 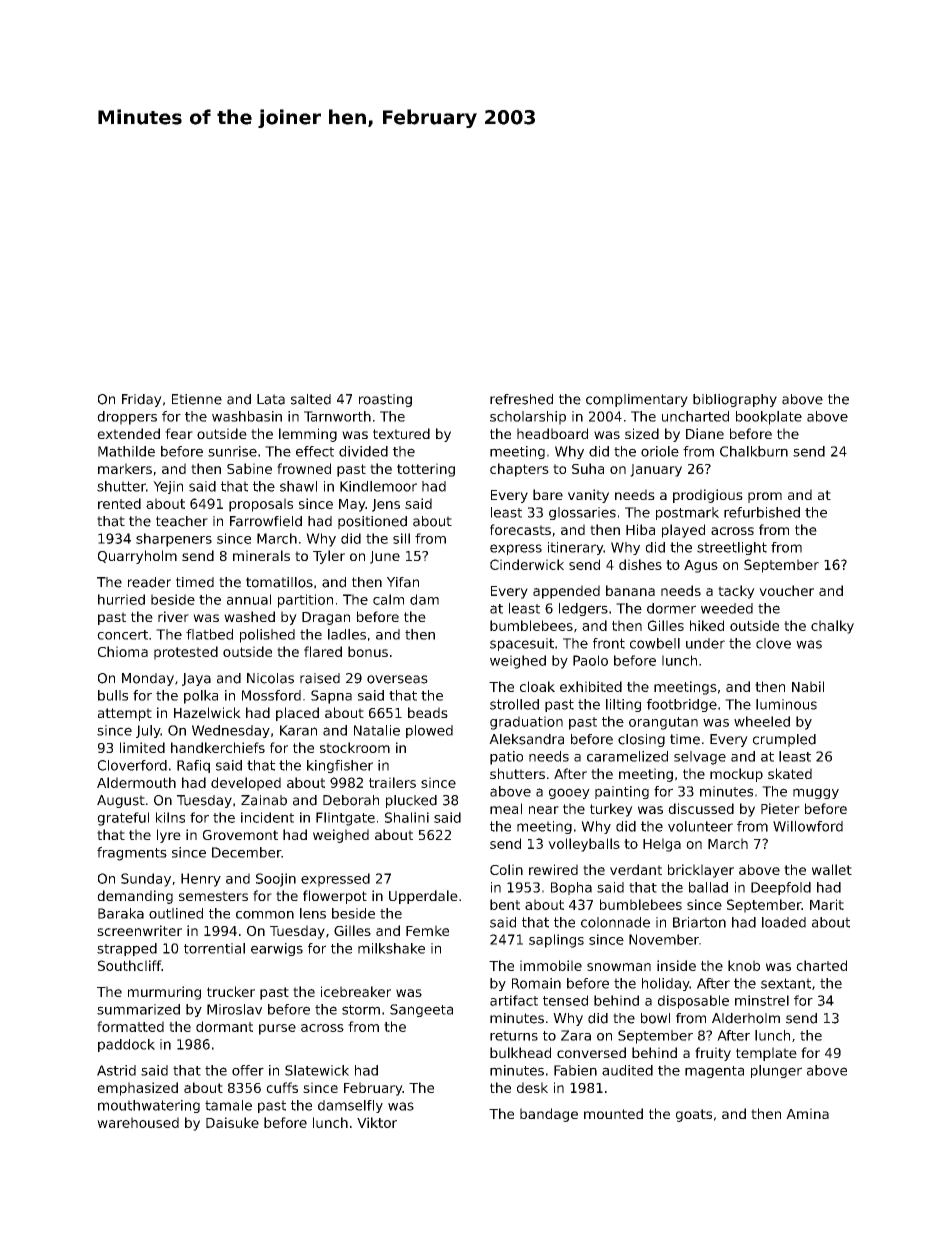 What do you see at coordinates (169, 836) in the document?
I see `lyre` at bounding box center [169, 836].
